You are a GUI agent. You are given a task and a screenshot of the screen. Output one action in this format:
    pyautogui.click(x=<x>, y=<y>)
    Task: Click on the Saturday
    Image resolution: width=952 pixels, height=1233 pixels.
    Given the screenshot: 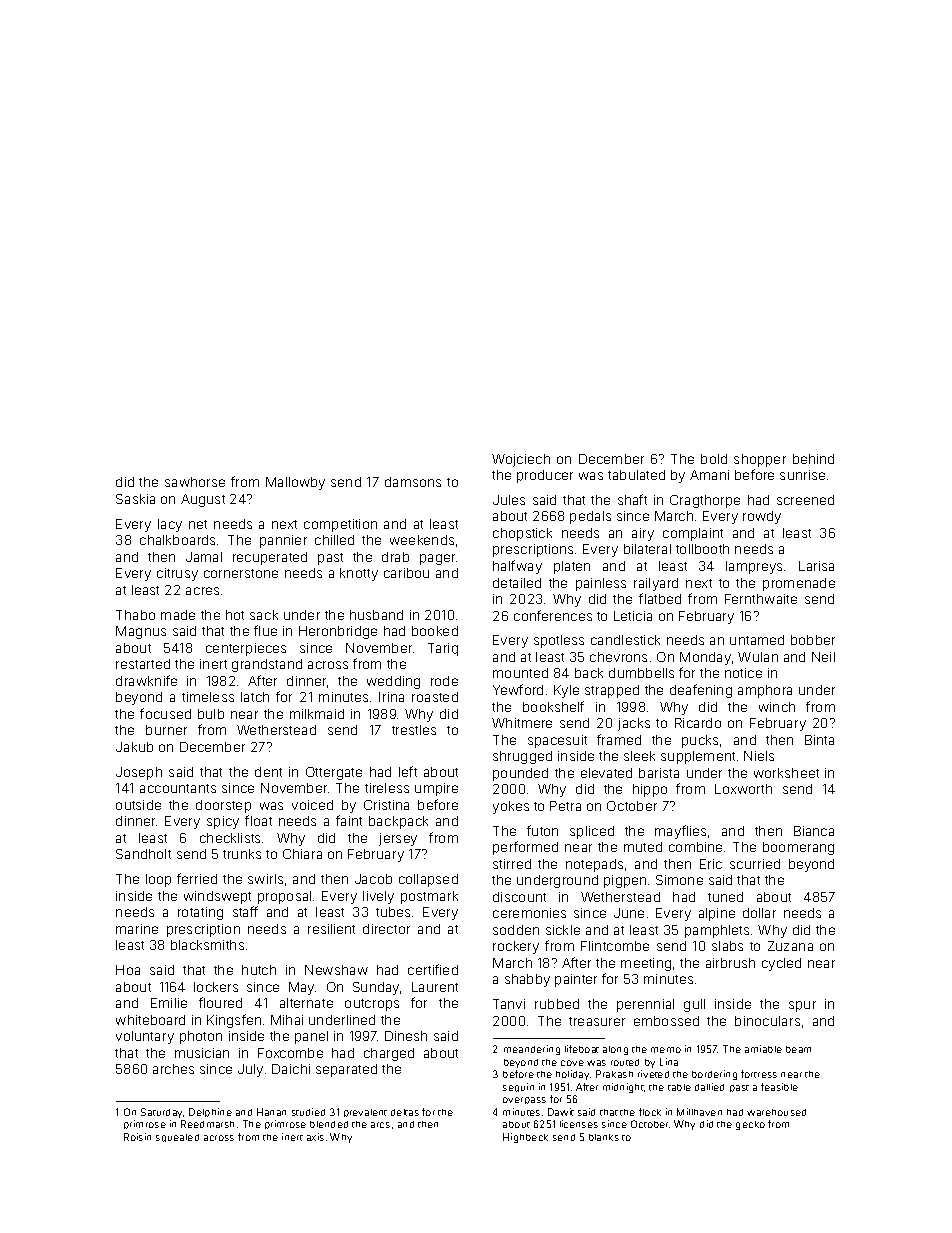 What is the action you would take?
    pyautogui.click(x=161, y=1113)
